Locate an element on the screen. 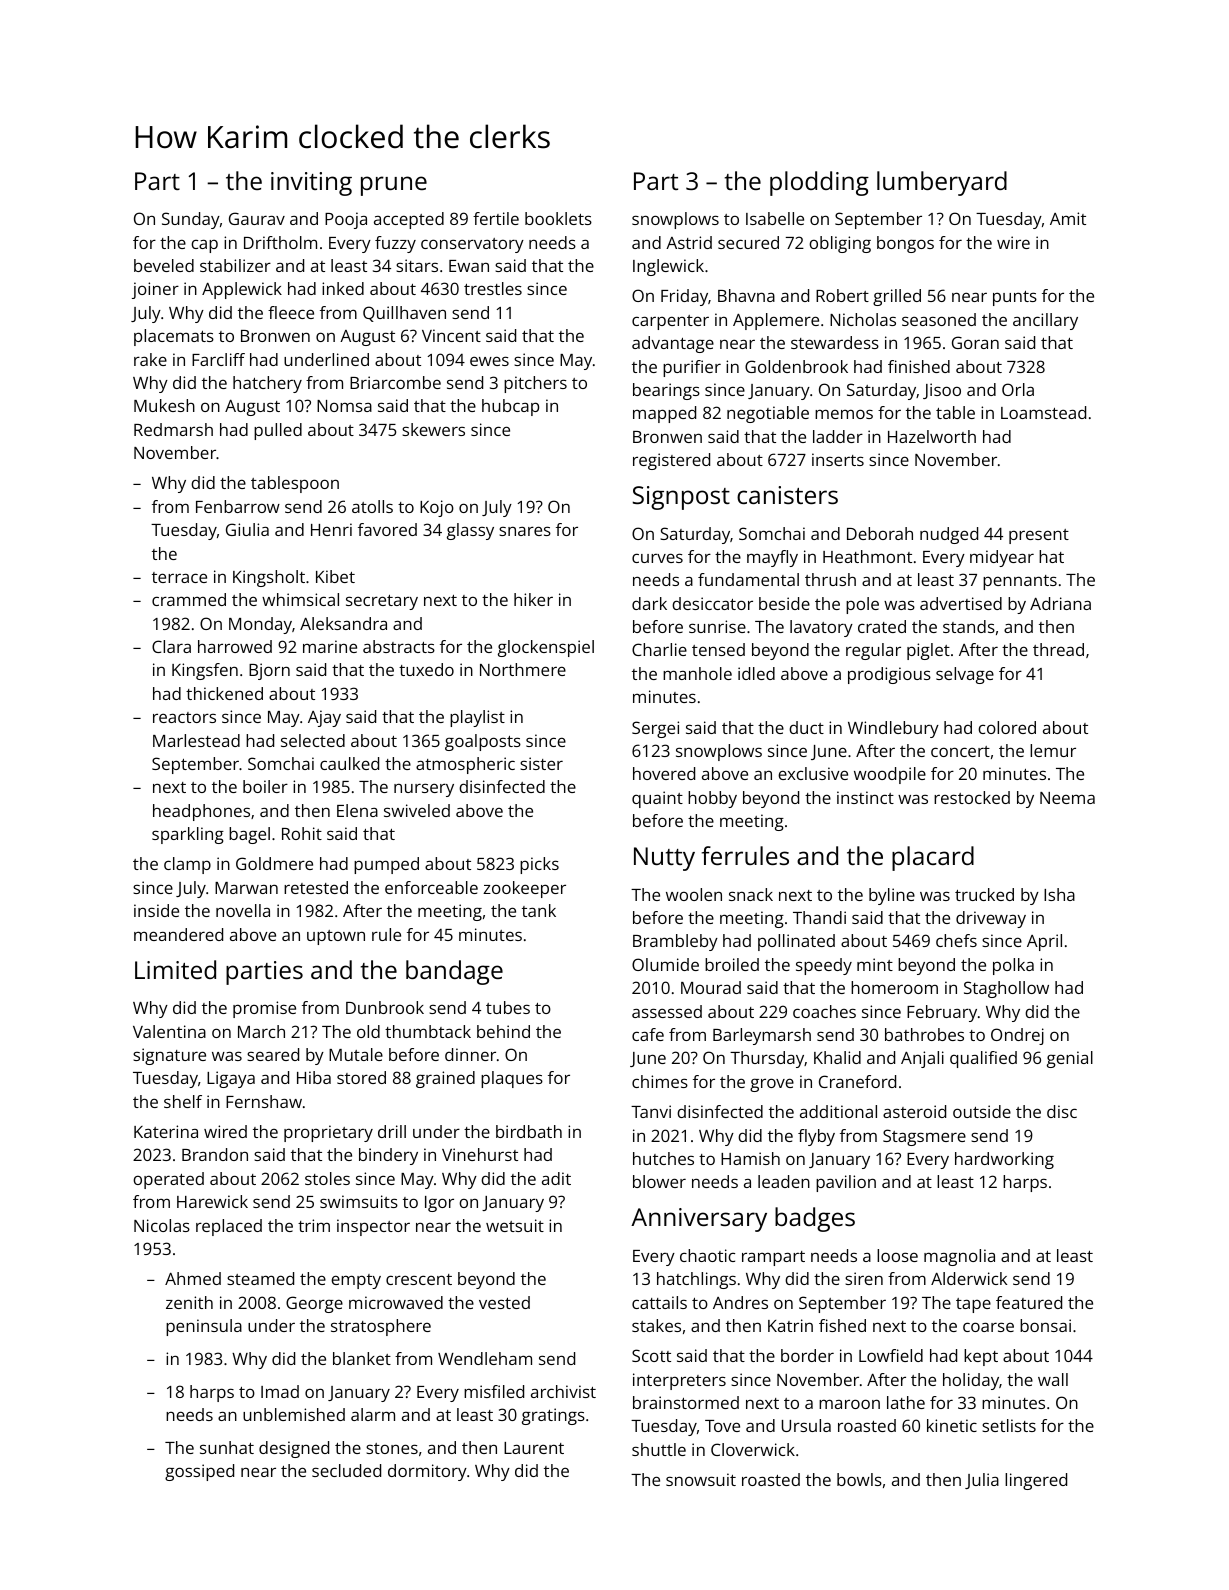 This screenshot has height=1590, width=1229. dormitory is located at coordinates (427, 1472).
